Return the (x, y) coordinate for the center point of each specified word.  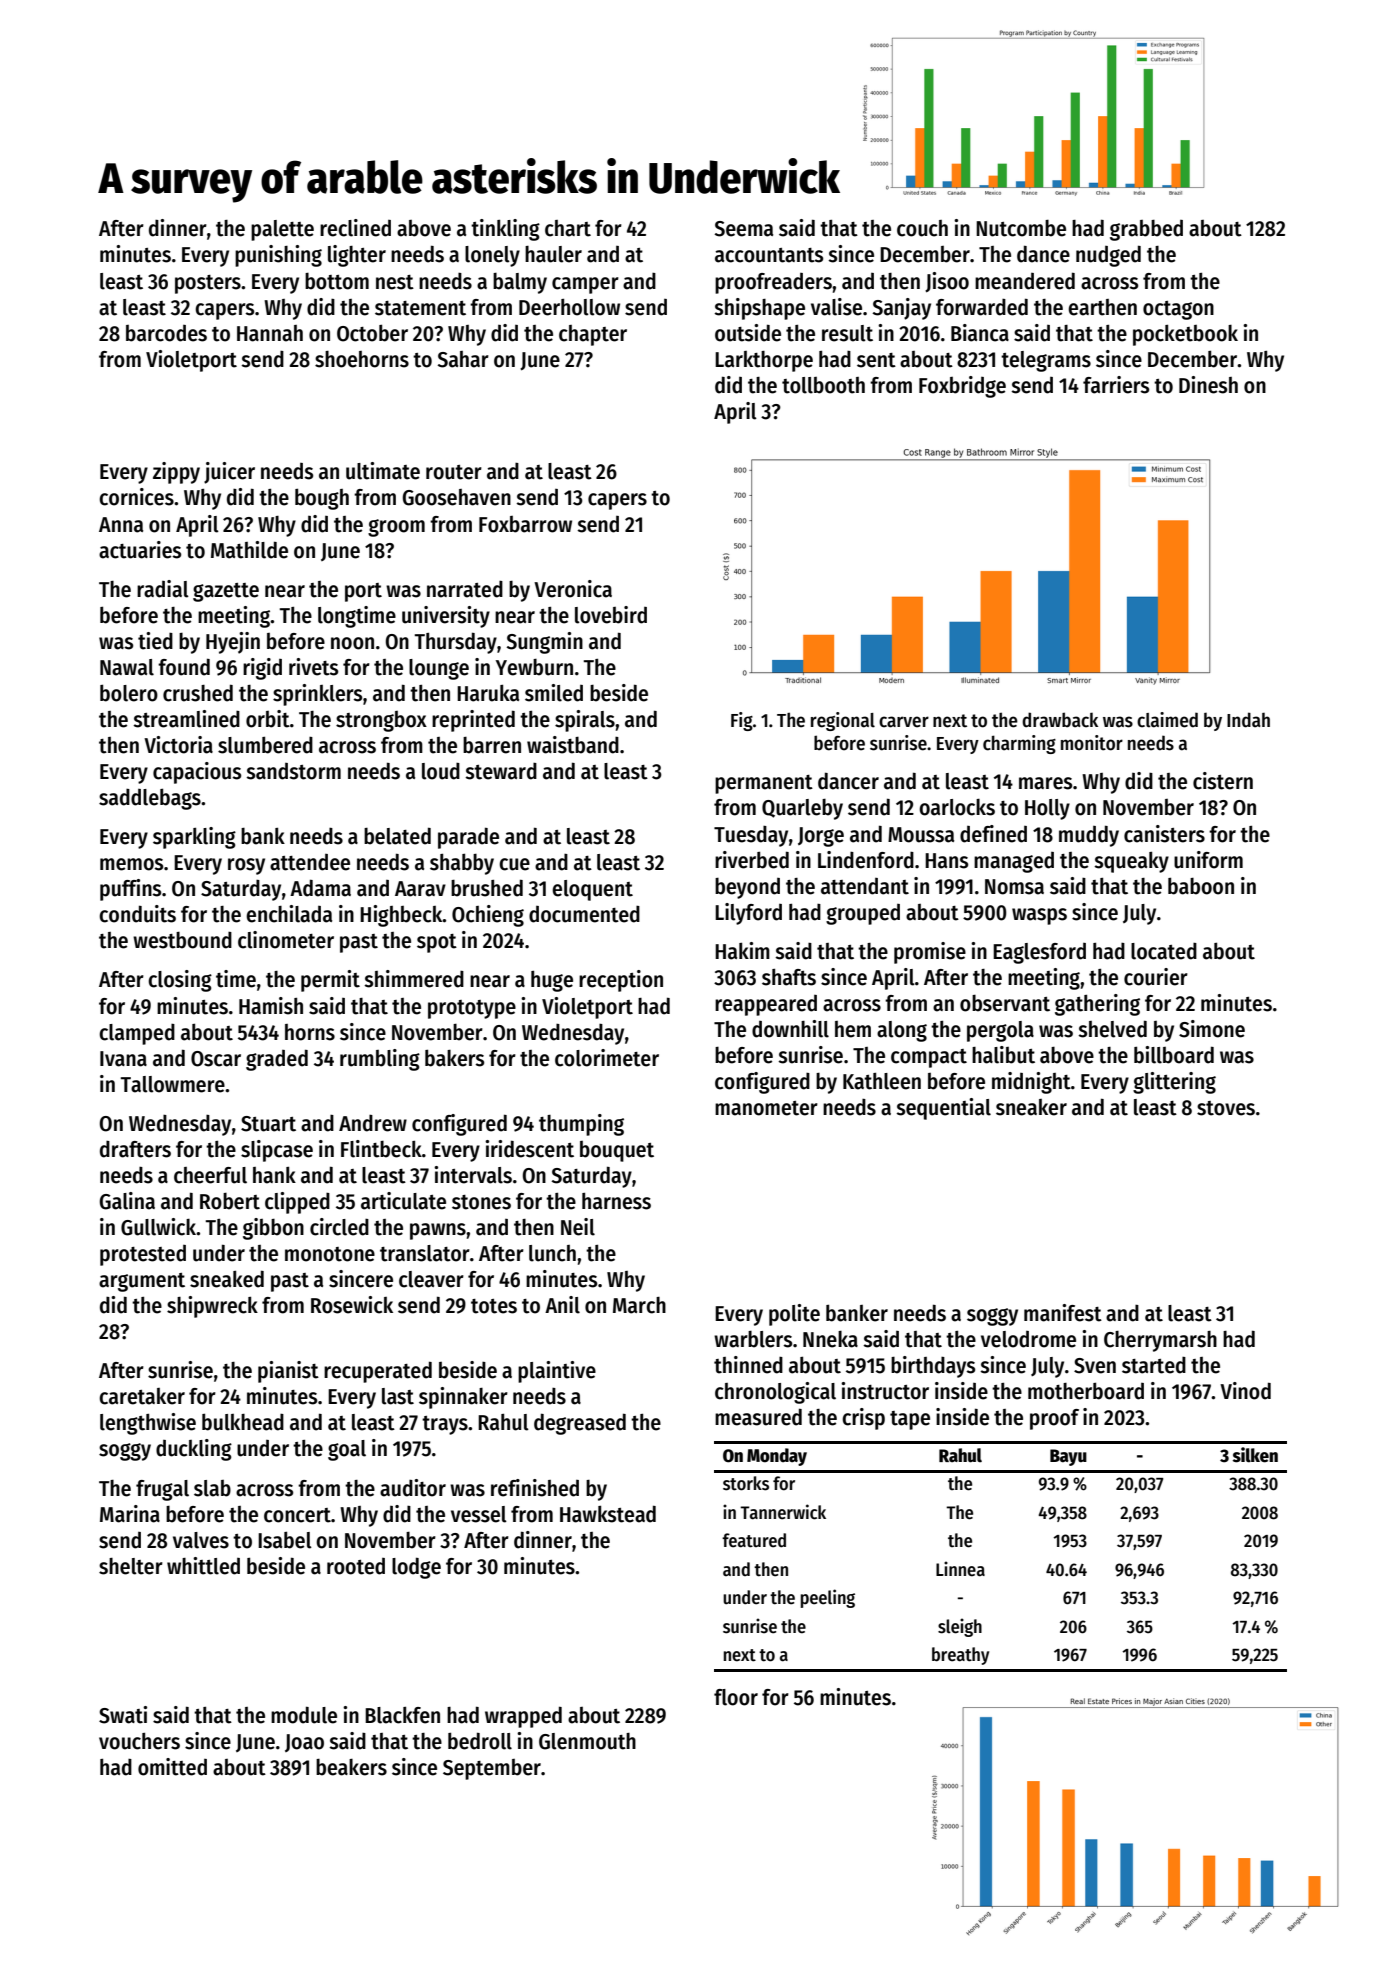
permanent (764, 784)
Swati (123, 1715)
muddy (1089, 836)
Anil (562, 1305)
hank (274, 1175)
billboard (1174, 1055)
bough (322, 499)
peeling (828, 1598)
